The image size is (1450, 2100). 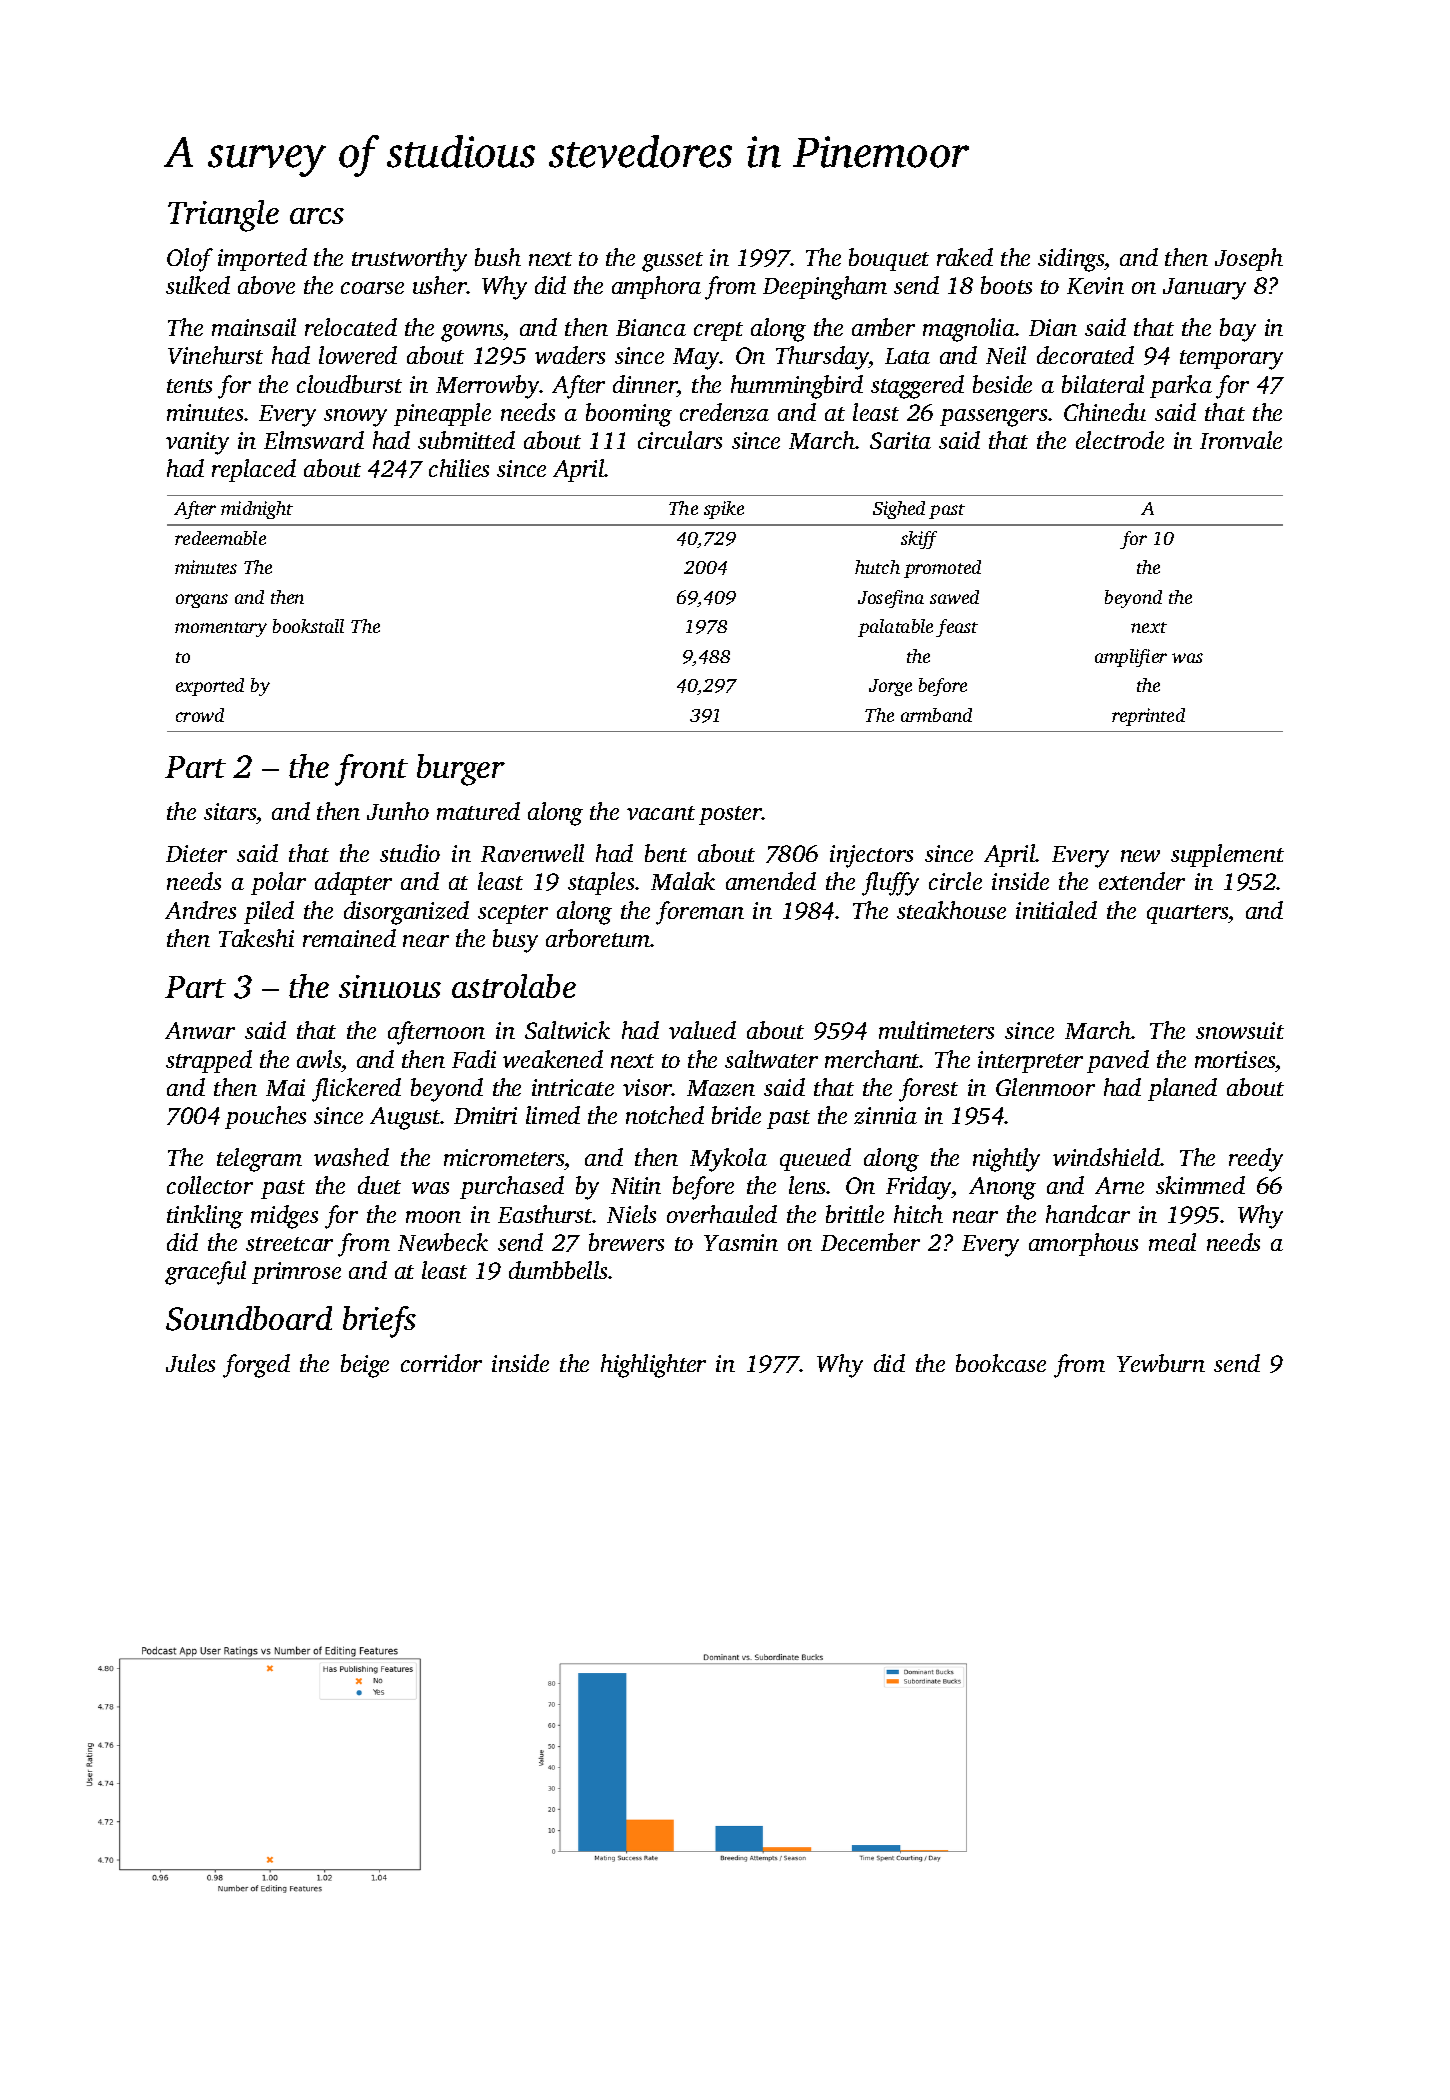 What do you see at coordinates (379, 1185) in the page?
I see `duet` at bounding box center [379, 1185].
